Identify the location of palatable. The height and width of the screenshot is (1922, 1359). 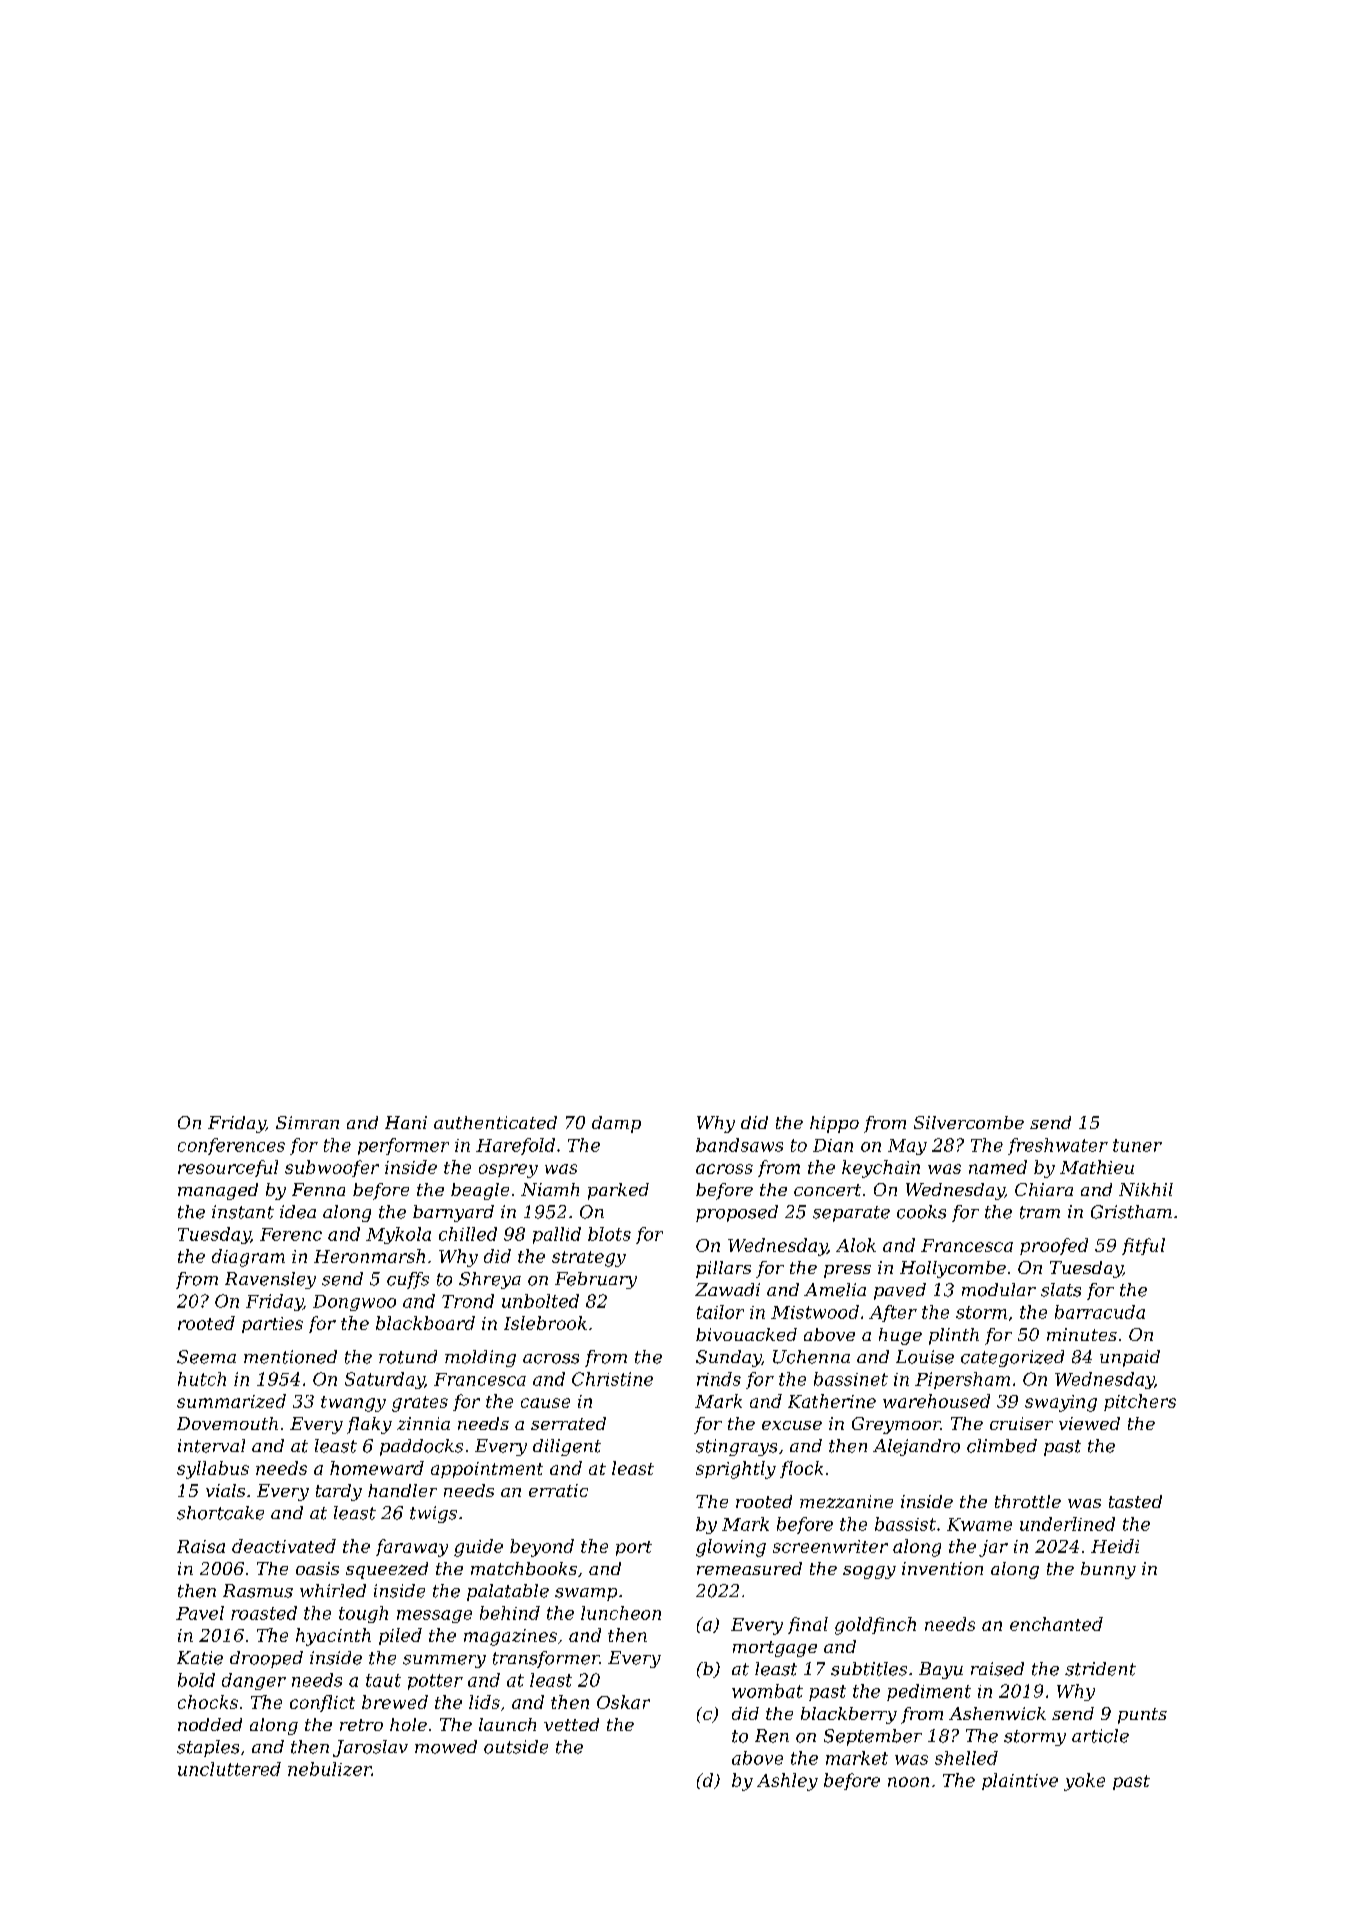
(508, 1592).
